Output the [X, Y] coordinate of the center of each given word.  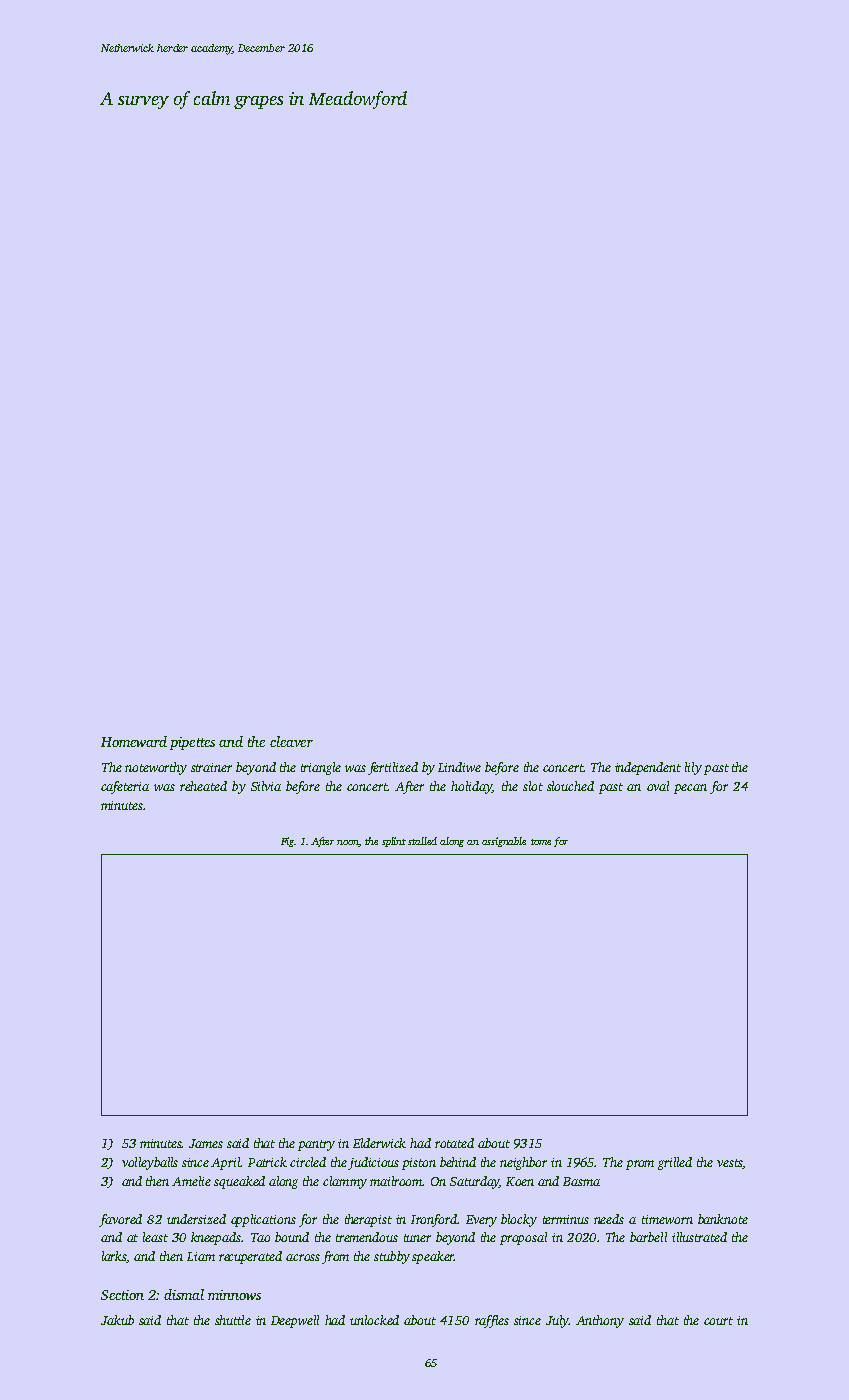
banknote [723, 1219]
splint [394, 842]
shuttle [233, 1320]
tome [541, 842]
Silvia [266, 786]
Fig [287, 842]
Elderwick [379, 1143]
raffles [492, 1321]
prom [640, 1165]
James [206, 1143]
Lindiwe [459, 767]
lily [693, 768]
